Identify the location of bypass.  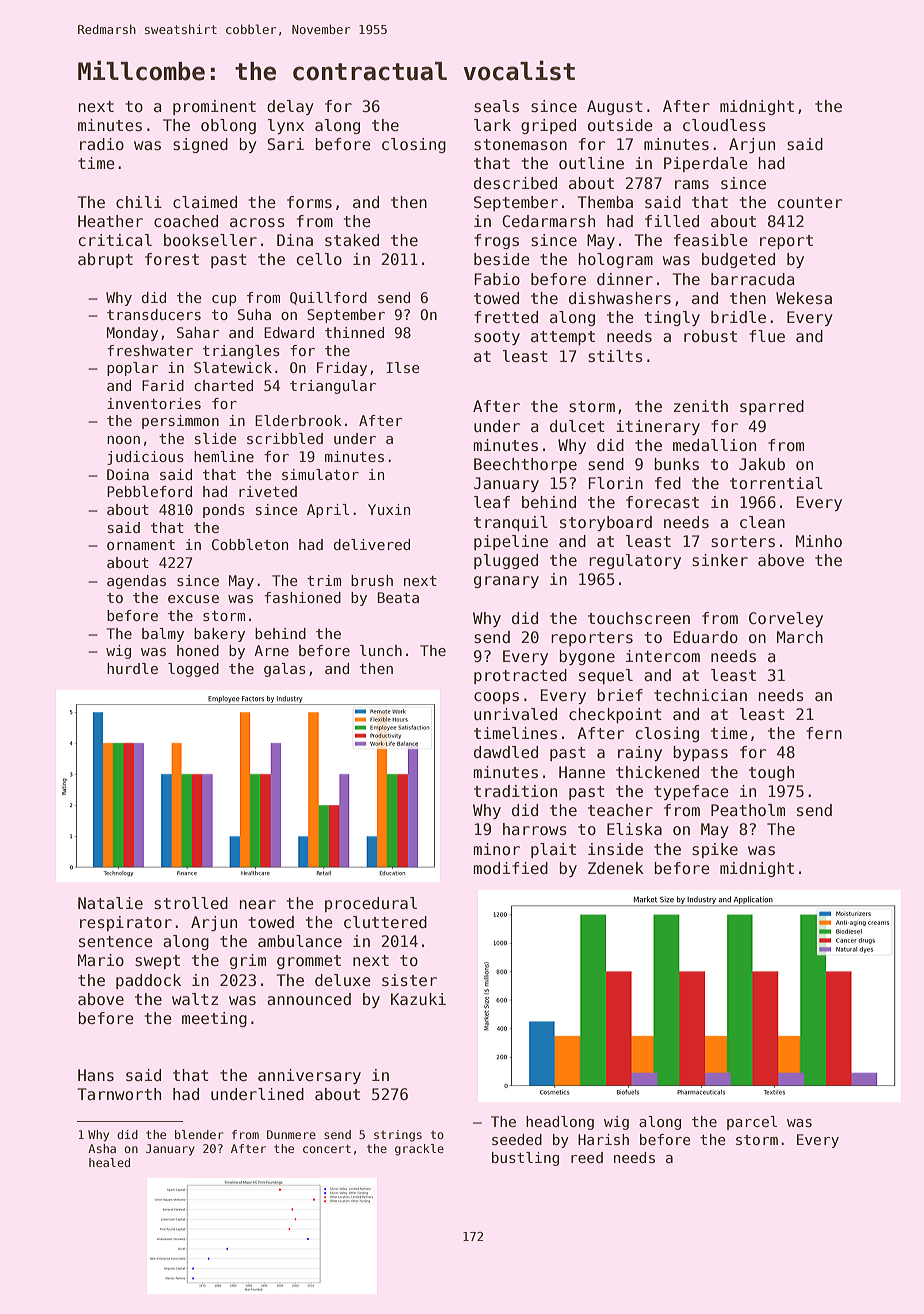
(700, 753).
